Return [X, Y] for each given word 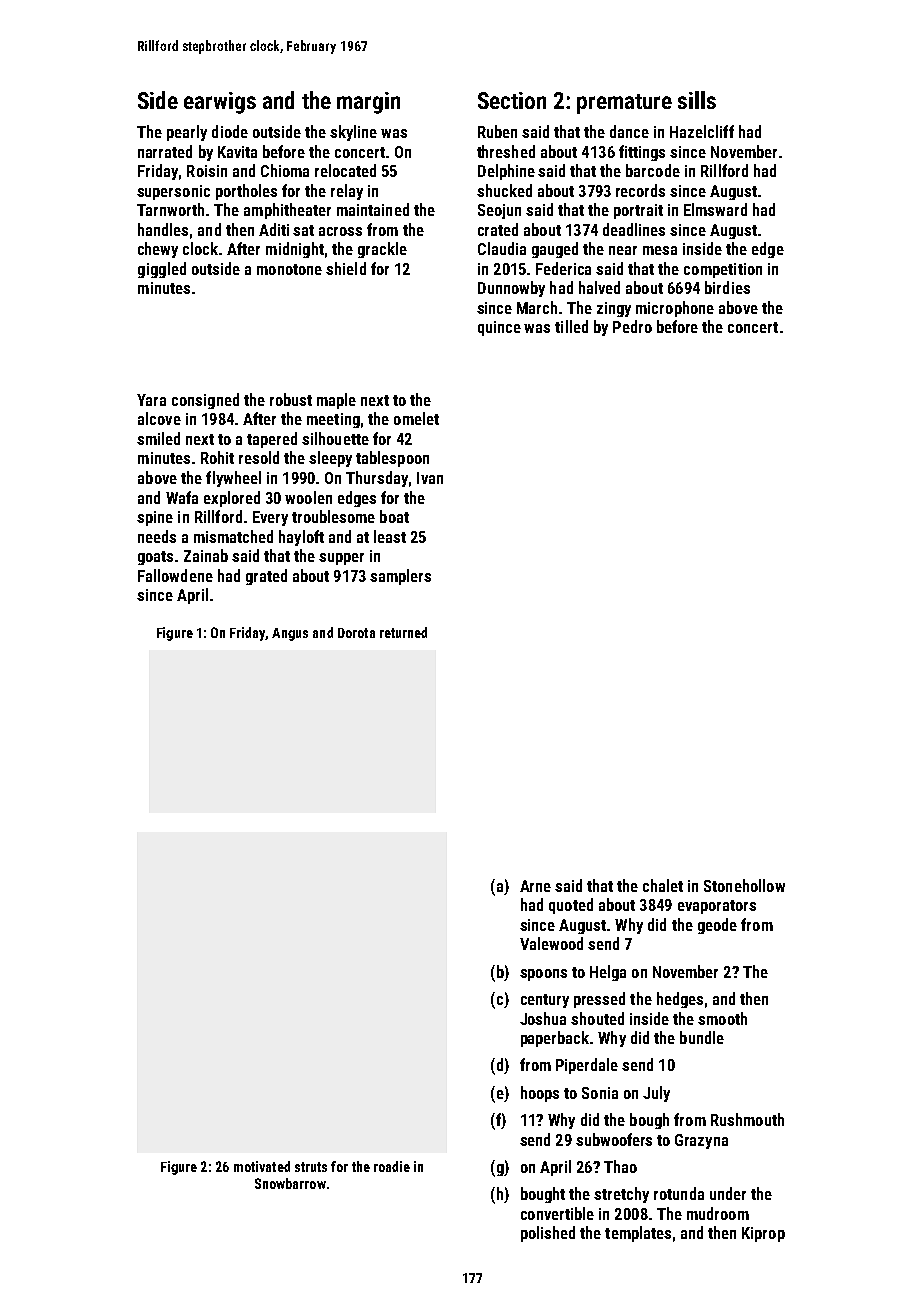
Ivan [430, 478]
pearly [187, 133]
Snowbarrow [290, 1183]
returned [403, 632]
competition [723, 270]
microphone [675, 309]
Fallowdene [175, 575]
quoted [571, 906]
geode [717, 926]
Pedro [632, 326]
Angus [290, 634]
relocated [345, 170]
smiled [158, 438]
